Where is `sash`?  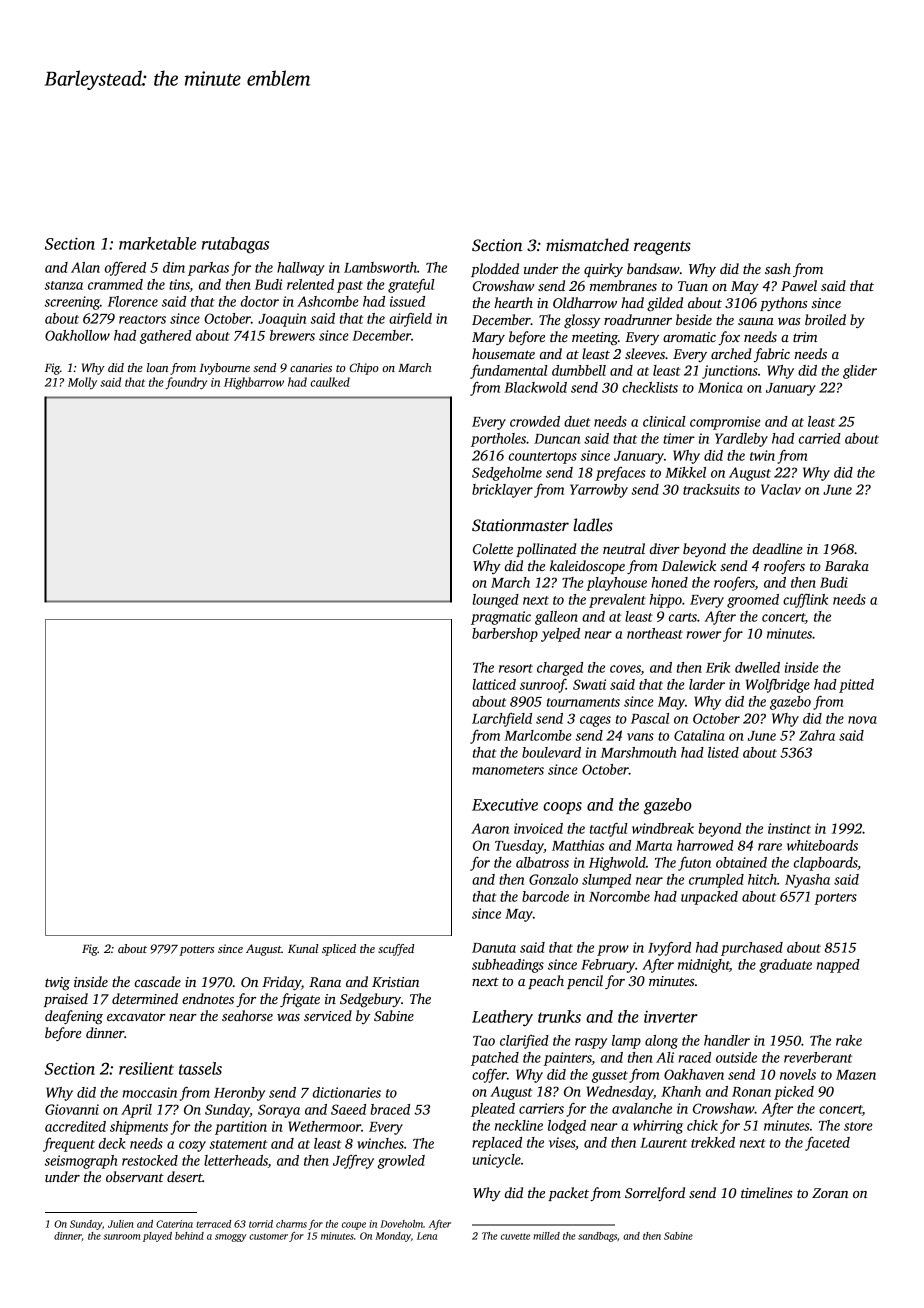 sash is located at coordinates (778, 268).
